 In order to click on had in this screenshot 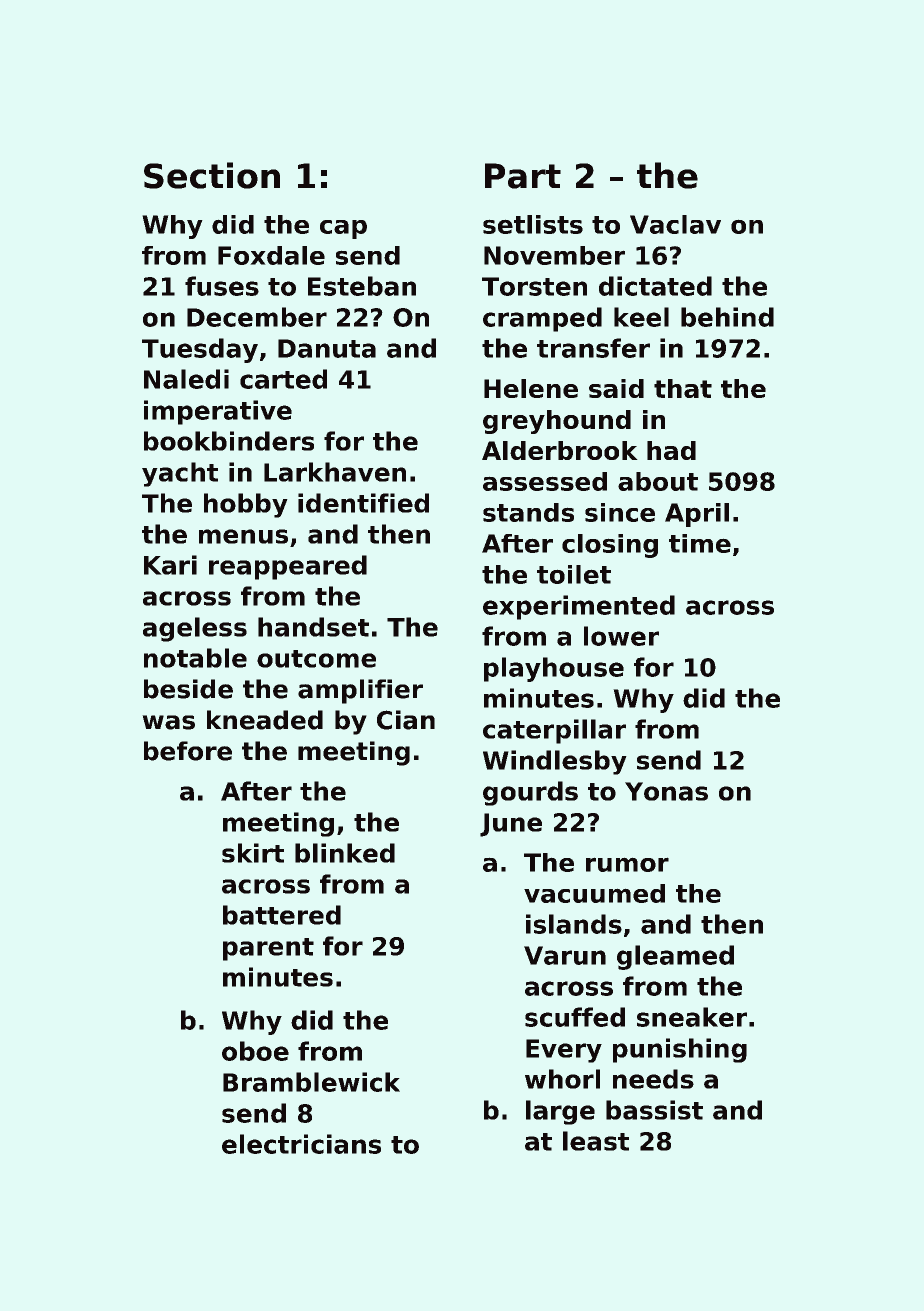, I will do `click(671, 450)`.
